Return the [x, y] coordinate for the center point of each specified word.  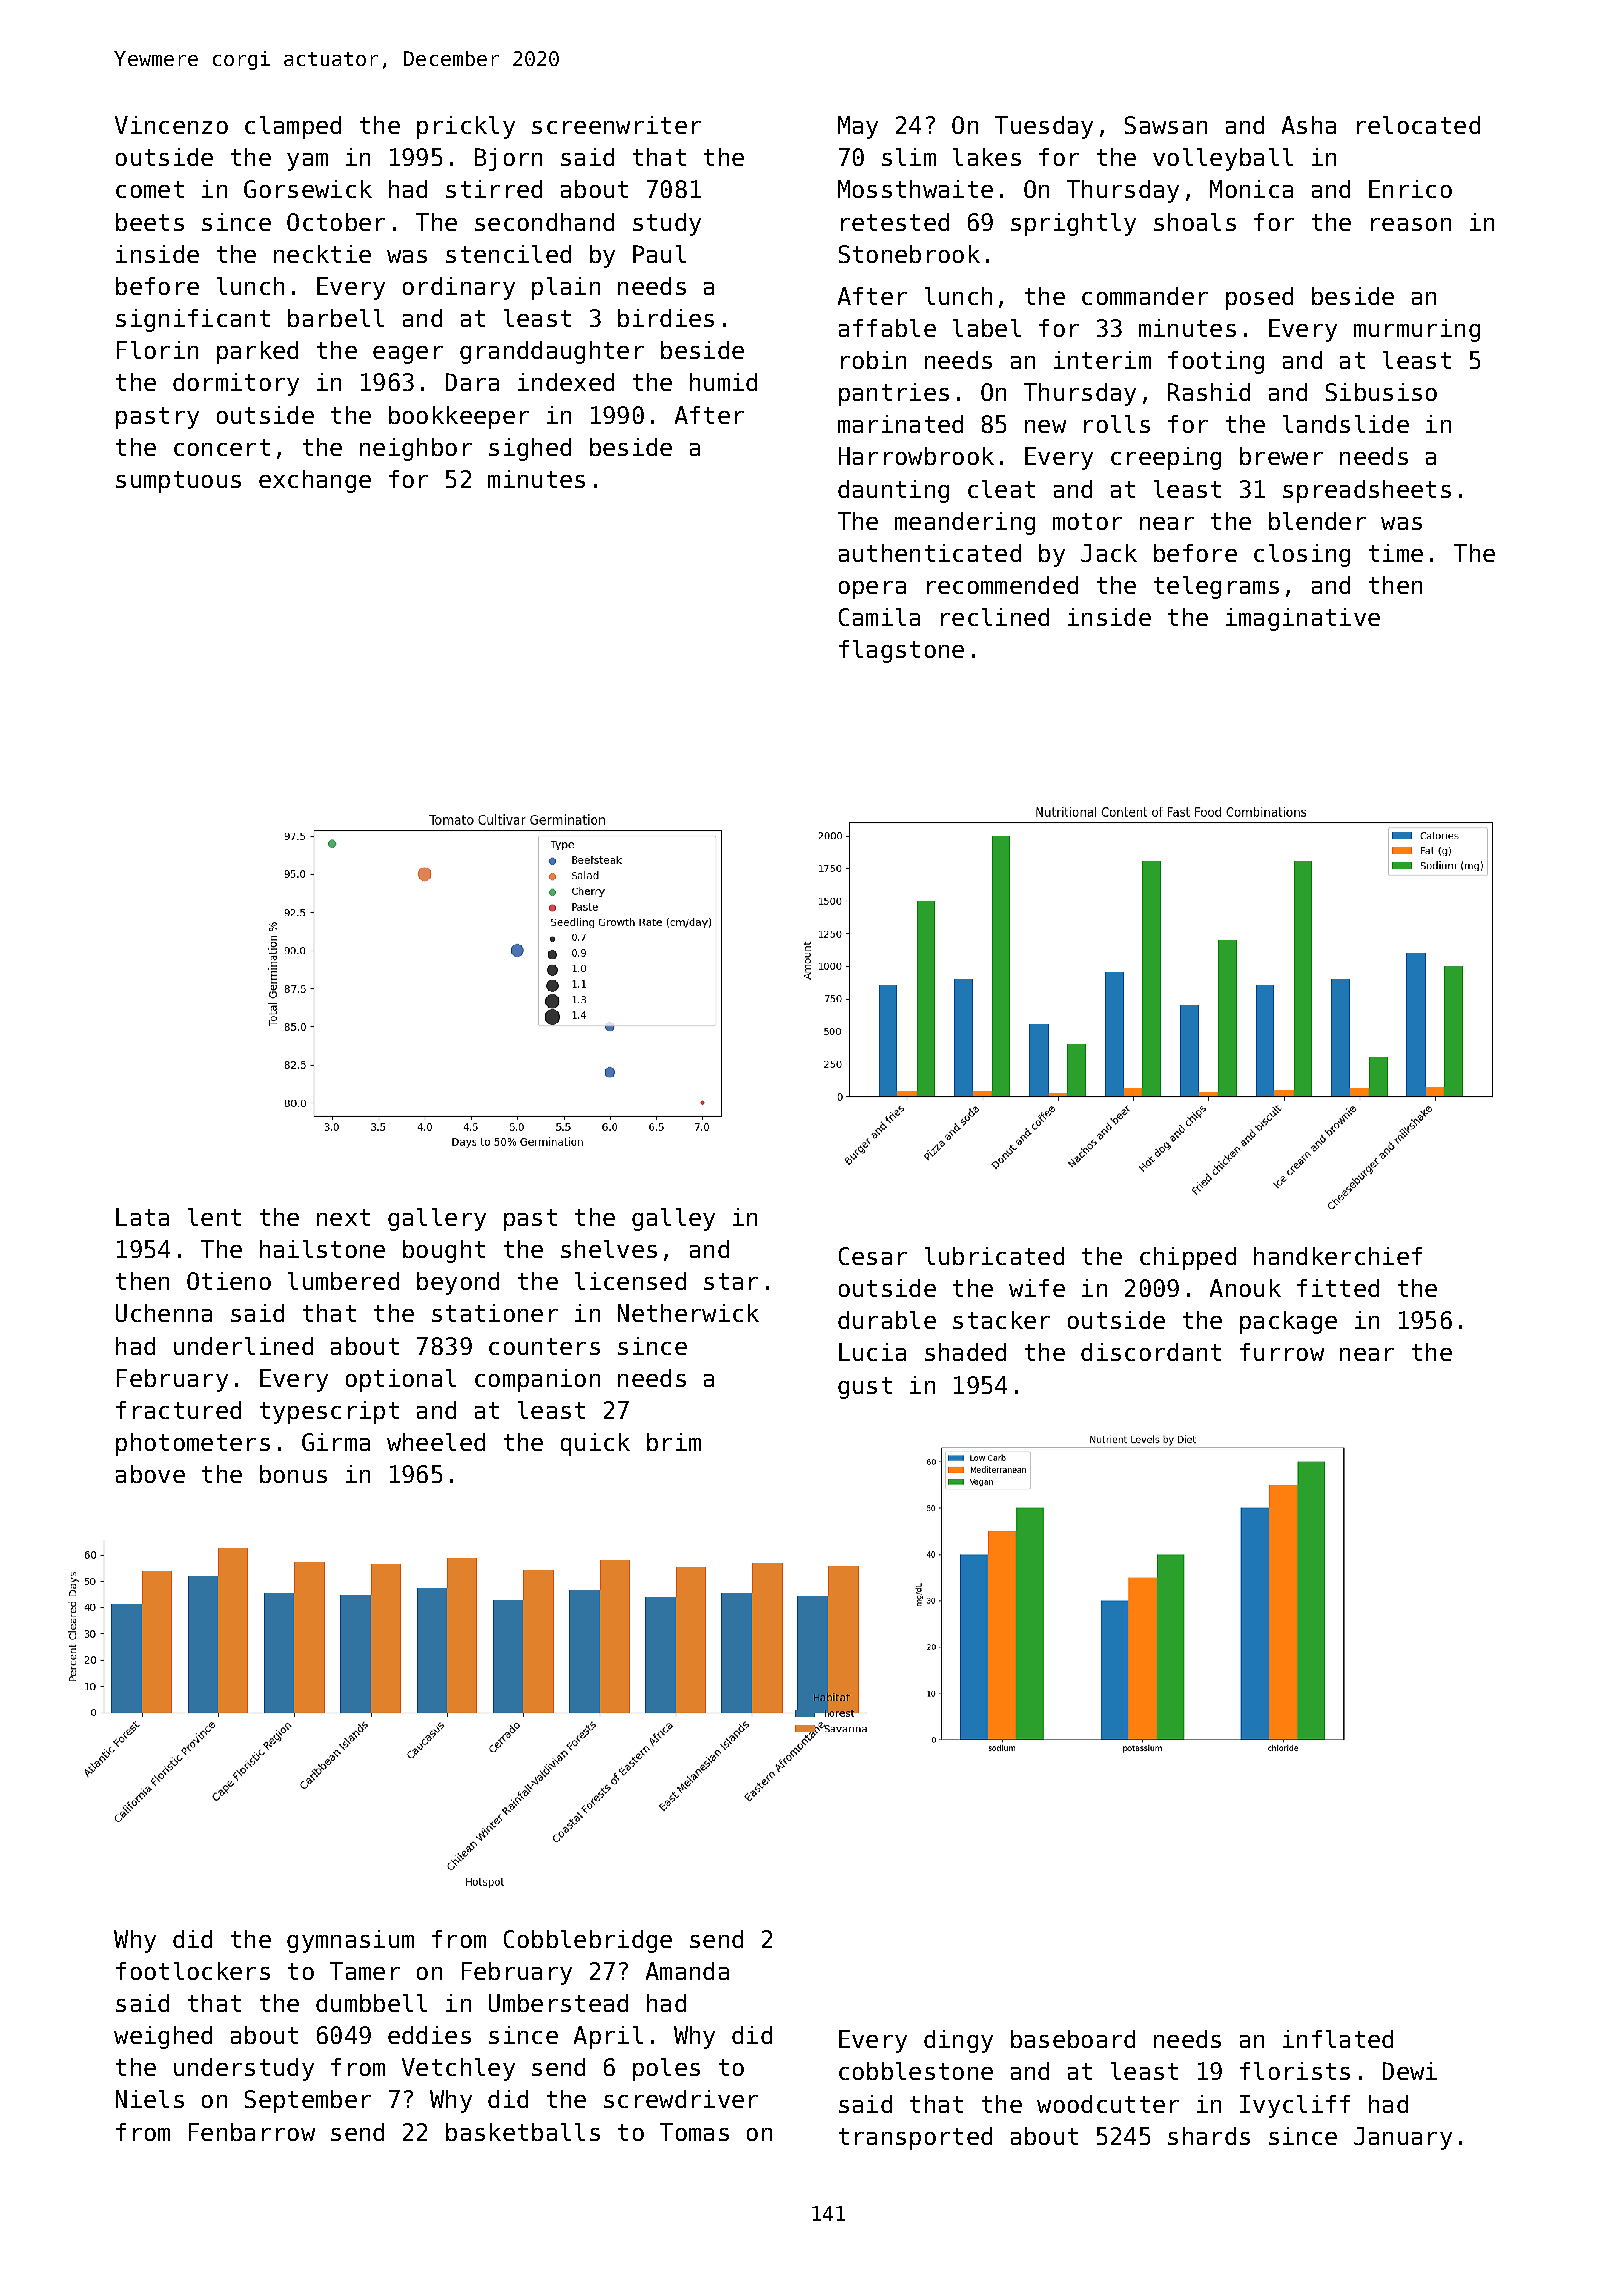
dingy [958, 2041]
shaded [965, 1352]
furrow [1282, 1352]
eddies [429, 2035]
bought [444, 1251]
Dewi [1410, 2071]
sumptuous [178, 482]
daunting [893, 491]
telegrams [1216, 587]
